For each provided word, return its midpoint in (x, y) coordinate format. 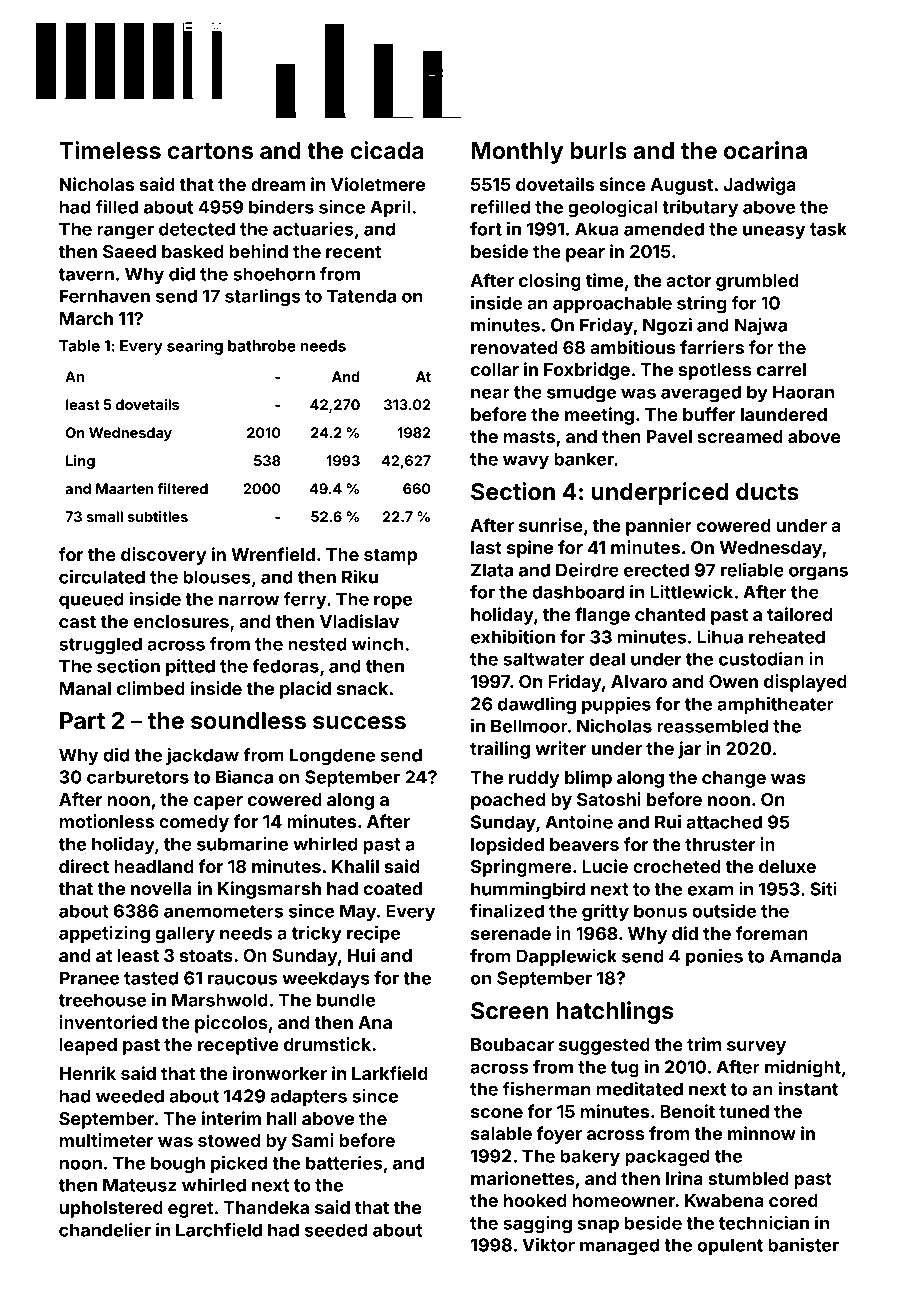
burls (599, 151)
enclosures (181, 621)
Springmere (521, 868)
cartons (210, 151)
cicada (387, 150)
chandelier (105, 1230)
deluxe (787, 866)
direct (84, 866)
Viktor (548, 1245)
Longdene (332, 757)
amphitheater (776, 705)
